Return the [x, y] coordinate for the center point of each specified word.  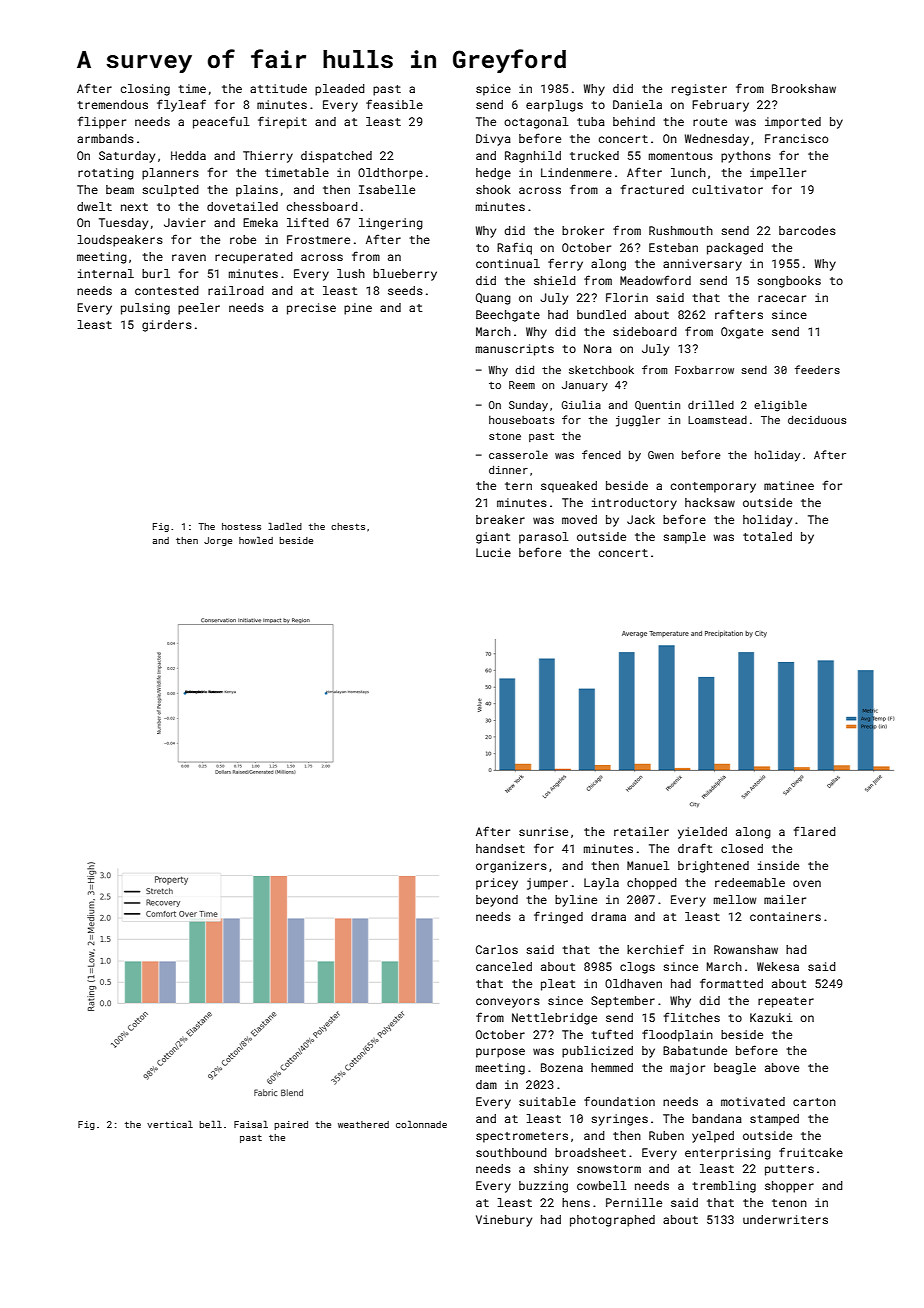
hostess [241, 526]
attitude [278, 88]
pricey [497, 884]
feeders [817, 369]
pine [358, 309]
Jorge [218, 541]
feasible [394, 104]
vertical [170, 1124]
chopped [652, 884]
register [699, 90]
